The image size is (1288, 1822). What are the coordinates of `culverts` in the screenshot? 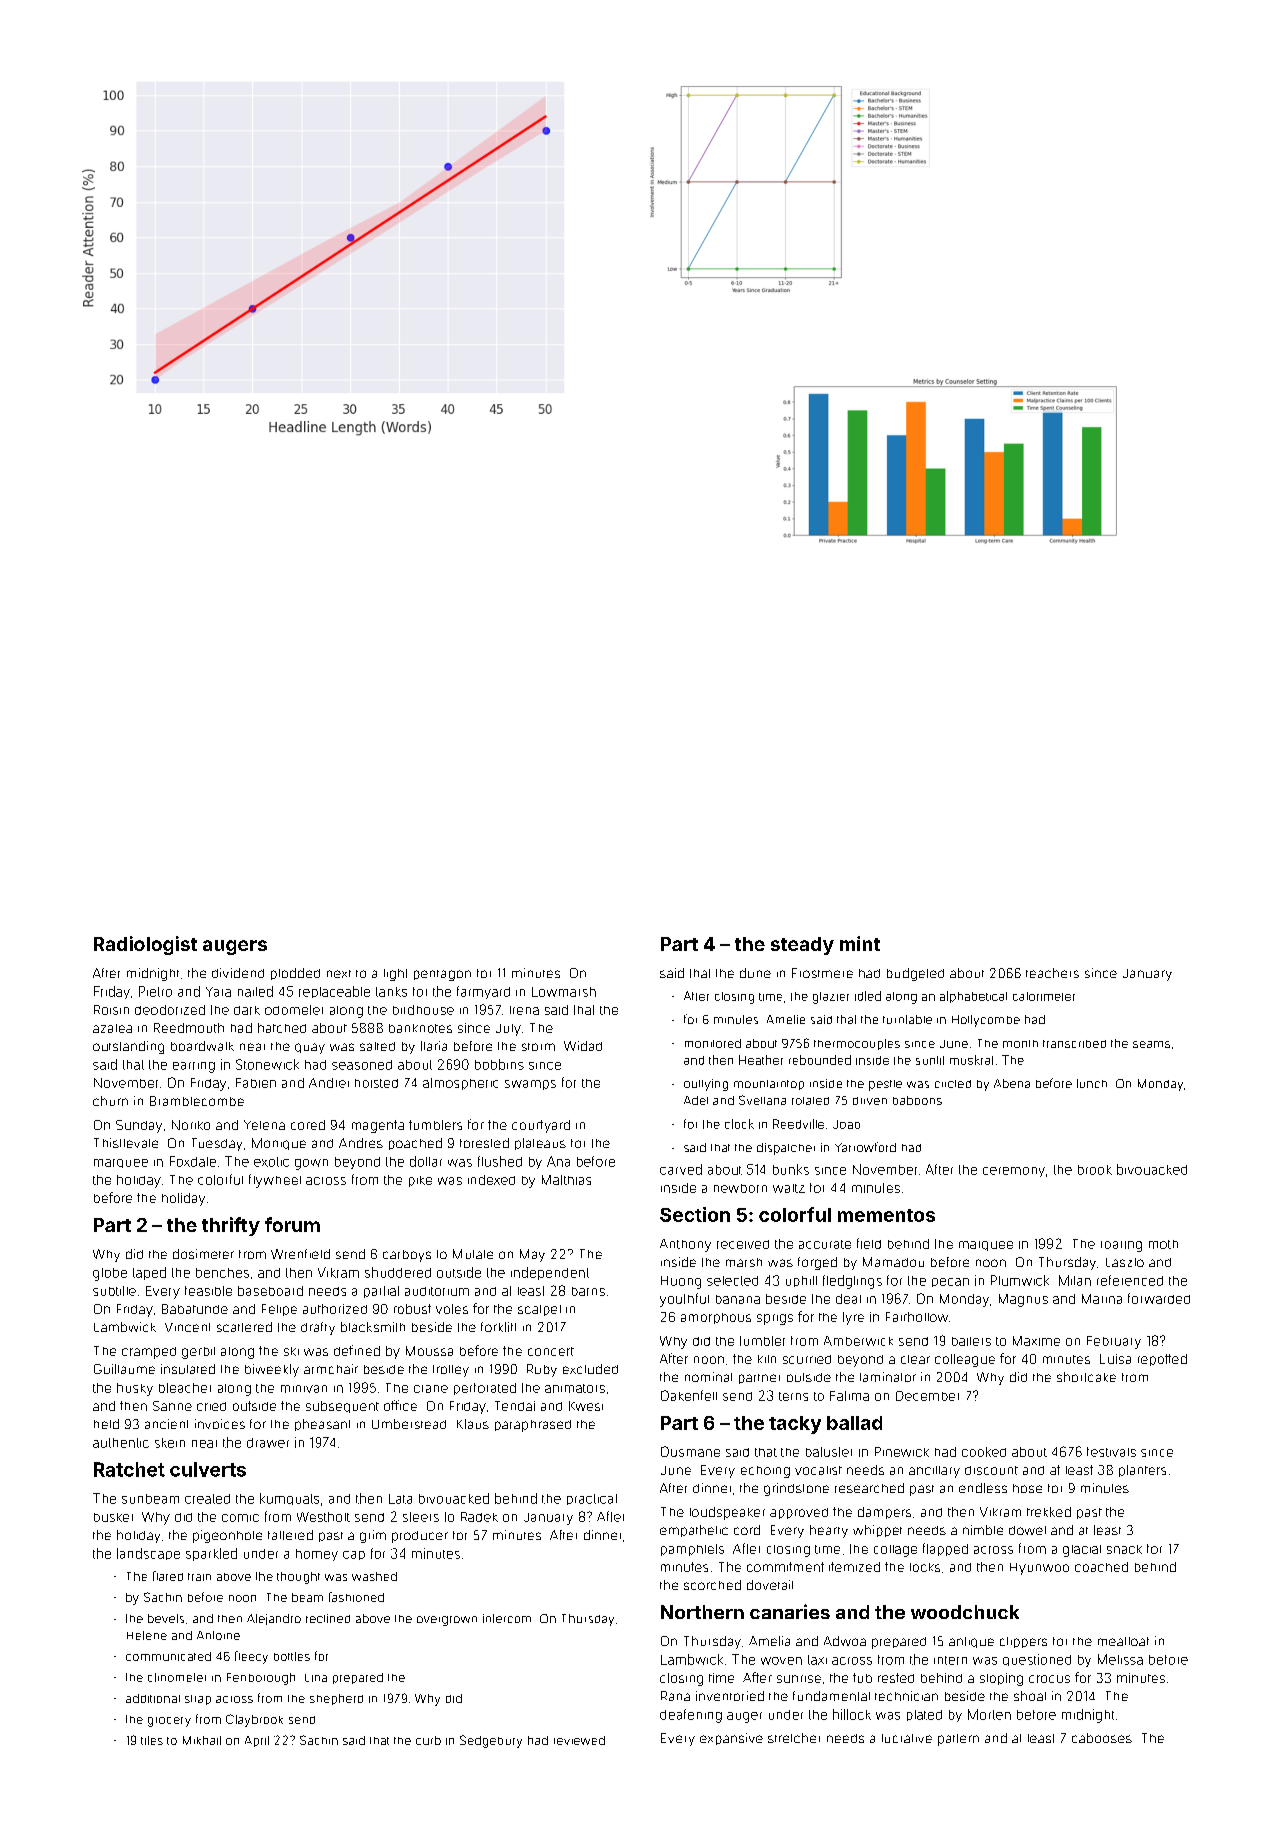 It's located at (208, 1469).
